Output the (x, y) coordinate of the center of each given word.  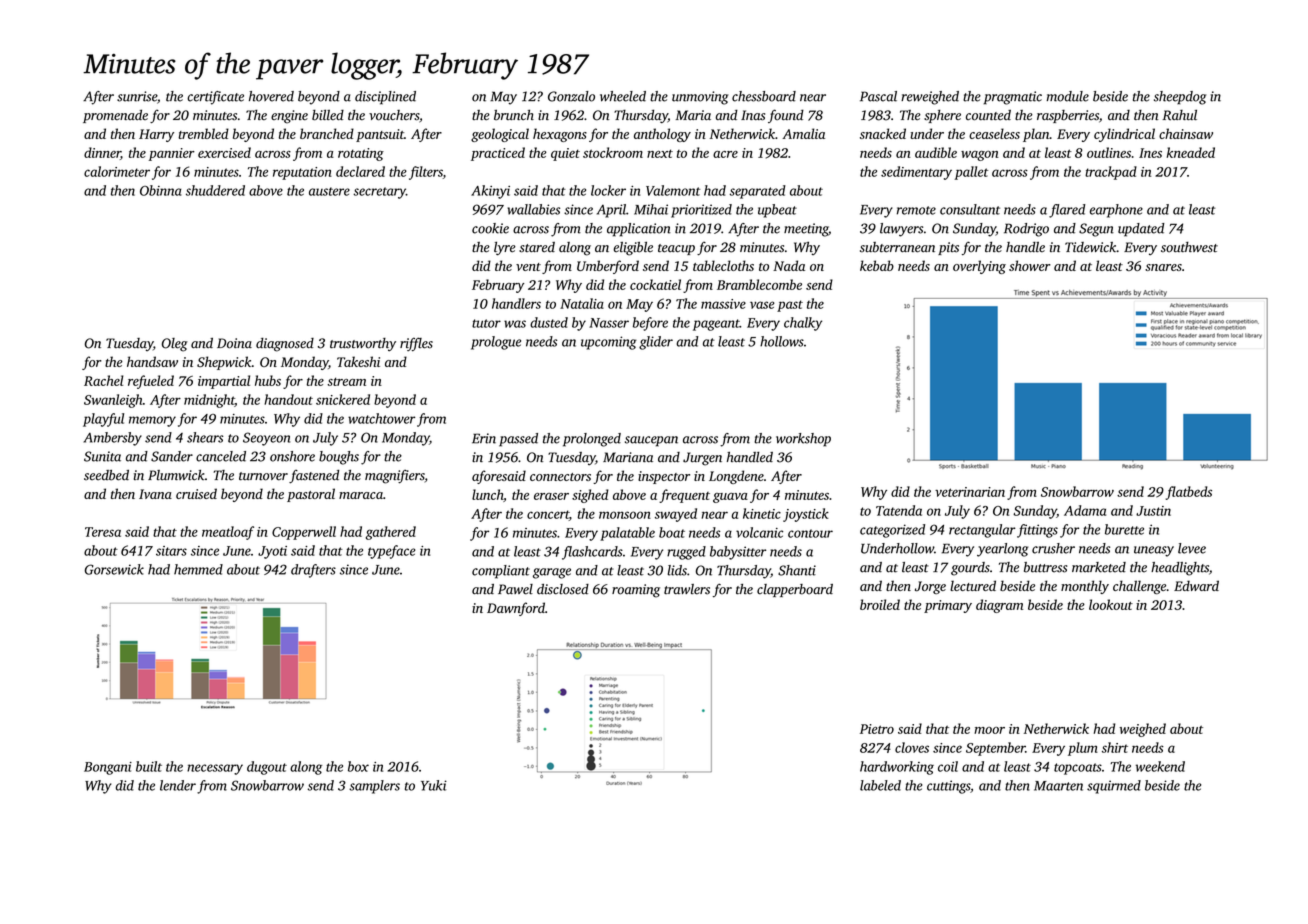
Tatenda (899, 510)
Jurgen (702, 459)
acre (725, 154)
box (358, 766)
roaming (636, 591)
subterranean (897, 247)
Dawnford (516, 609)
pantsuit (380, 135)
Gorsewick (114, 569)
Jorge (930, 587)
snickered (343, 399)
